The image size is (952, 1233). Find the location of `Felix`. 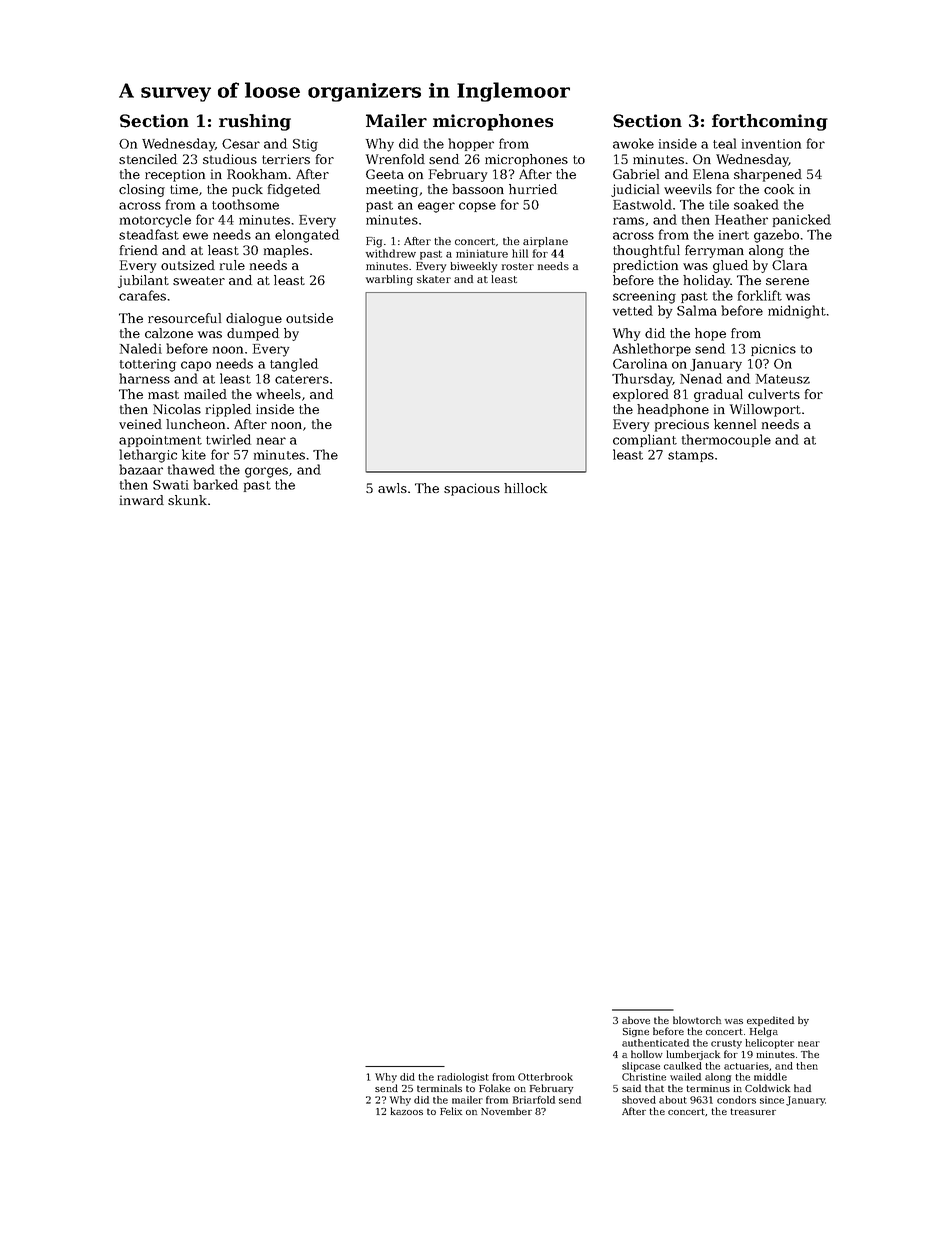

Felix is located at coordinates (451, 1111).
